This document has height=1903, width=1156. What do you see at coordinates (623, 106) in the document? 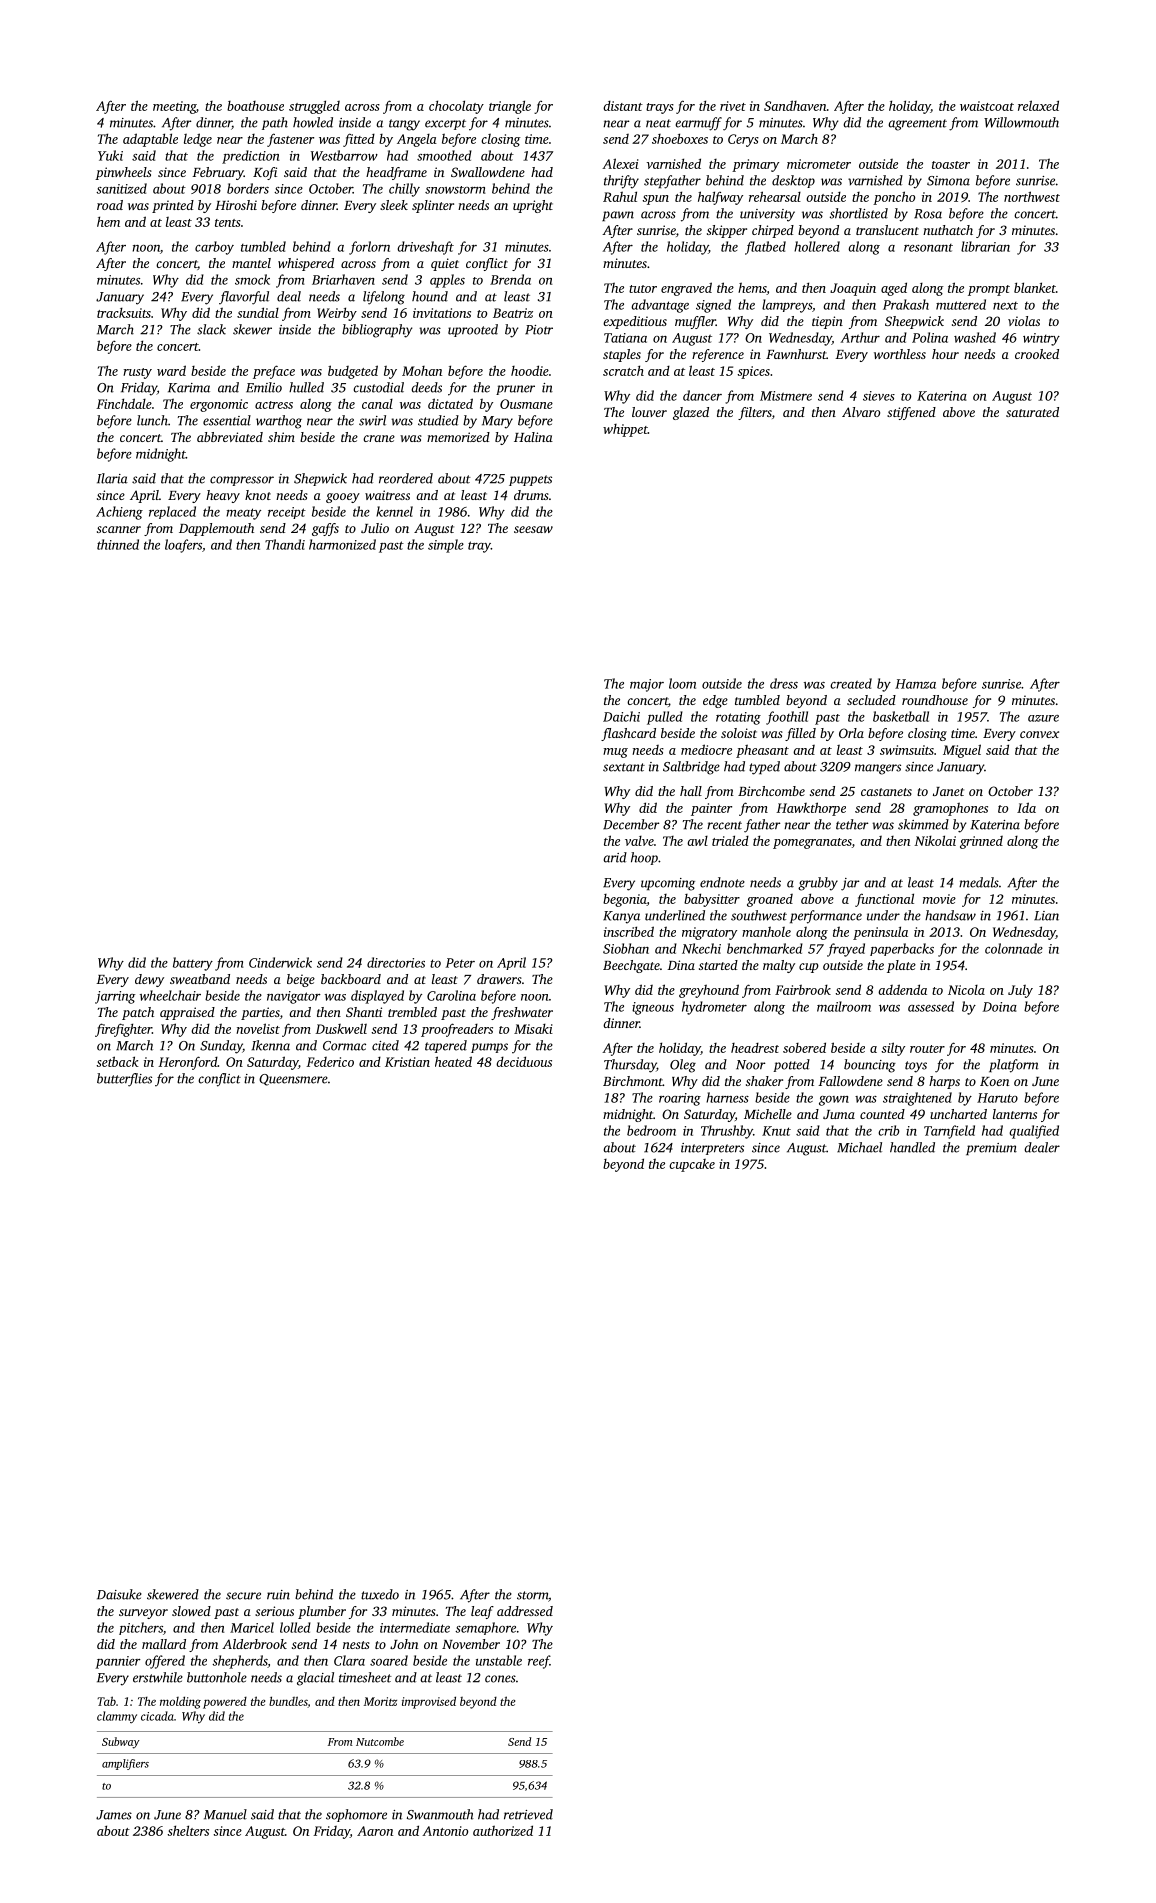
I see `distant` at bounding box center [623, 106].
